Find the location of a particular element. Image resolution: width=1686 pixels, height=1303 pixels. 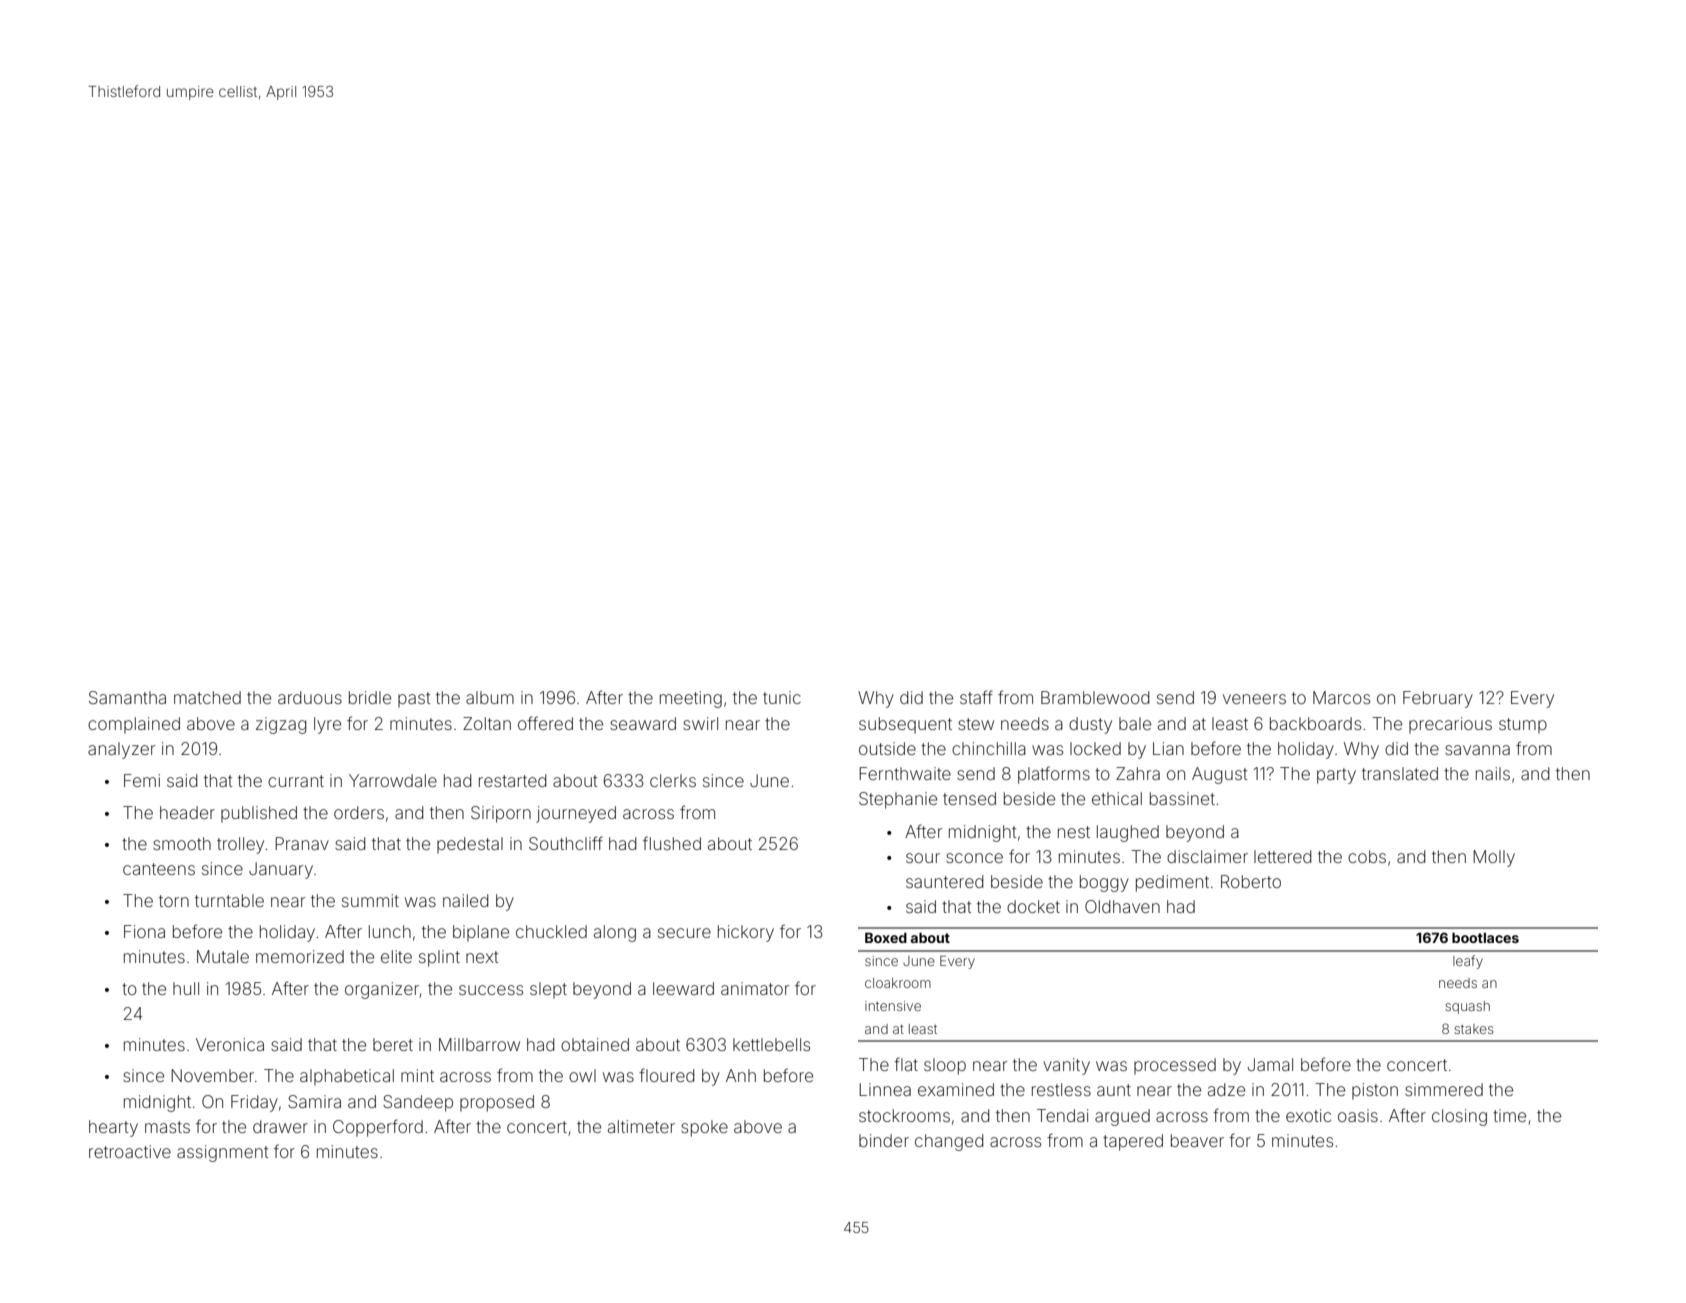

simmered is located at coordinates (1444, 1089).
